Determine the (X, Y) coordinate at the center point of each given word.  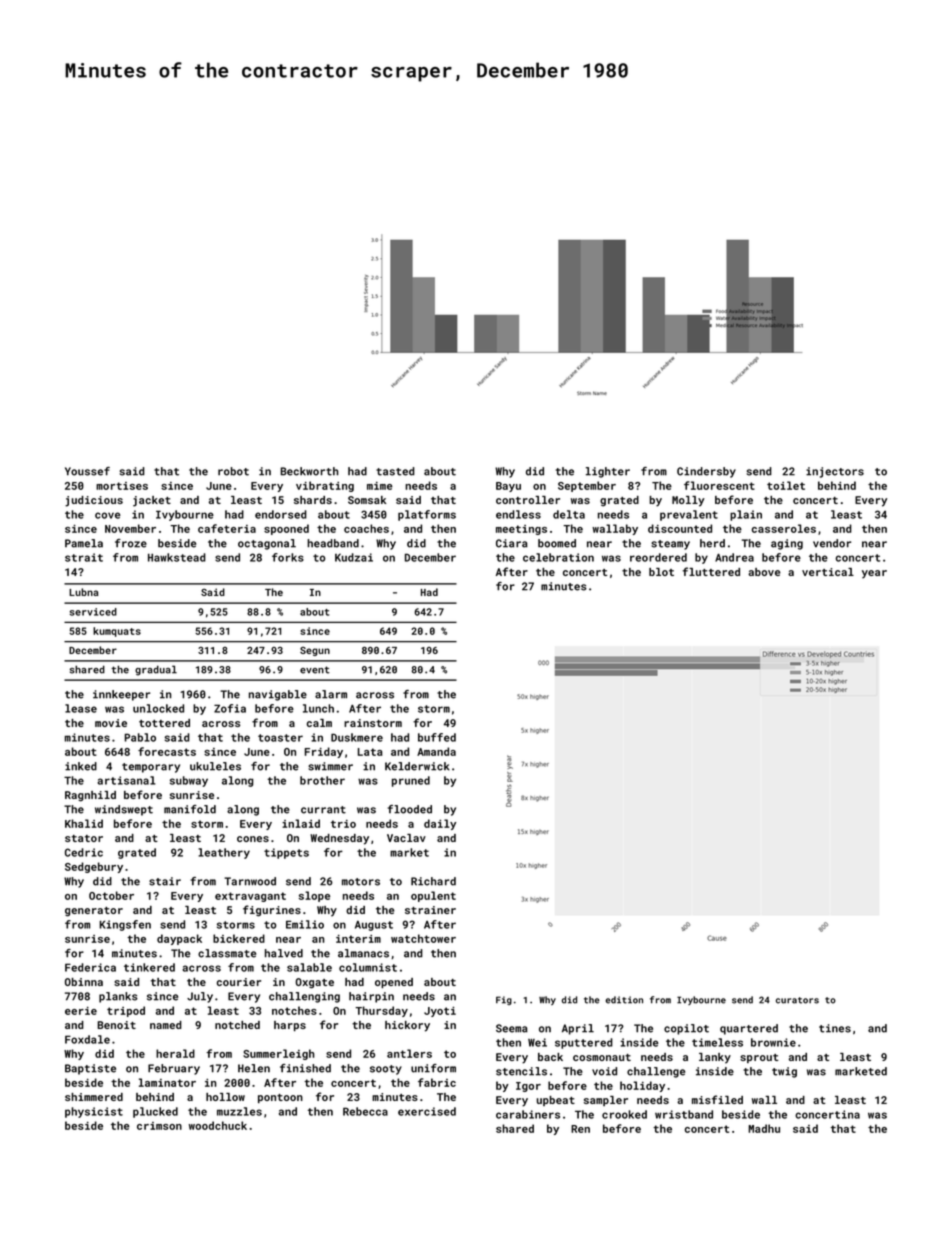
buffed (437, 737)
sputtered (584, 1043)
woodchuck (218, 1125)
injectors (835, 472)
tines (835, 1028)
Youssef (87, 471)
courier (239, 982)
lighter (608, 472)
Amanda (436, 751)
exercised (427, 1111)
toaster (280, 738)
